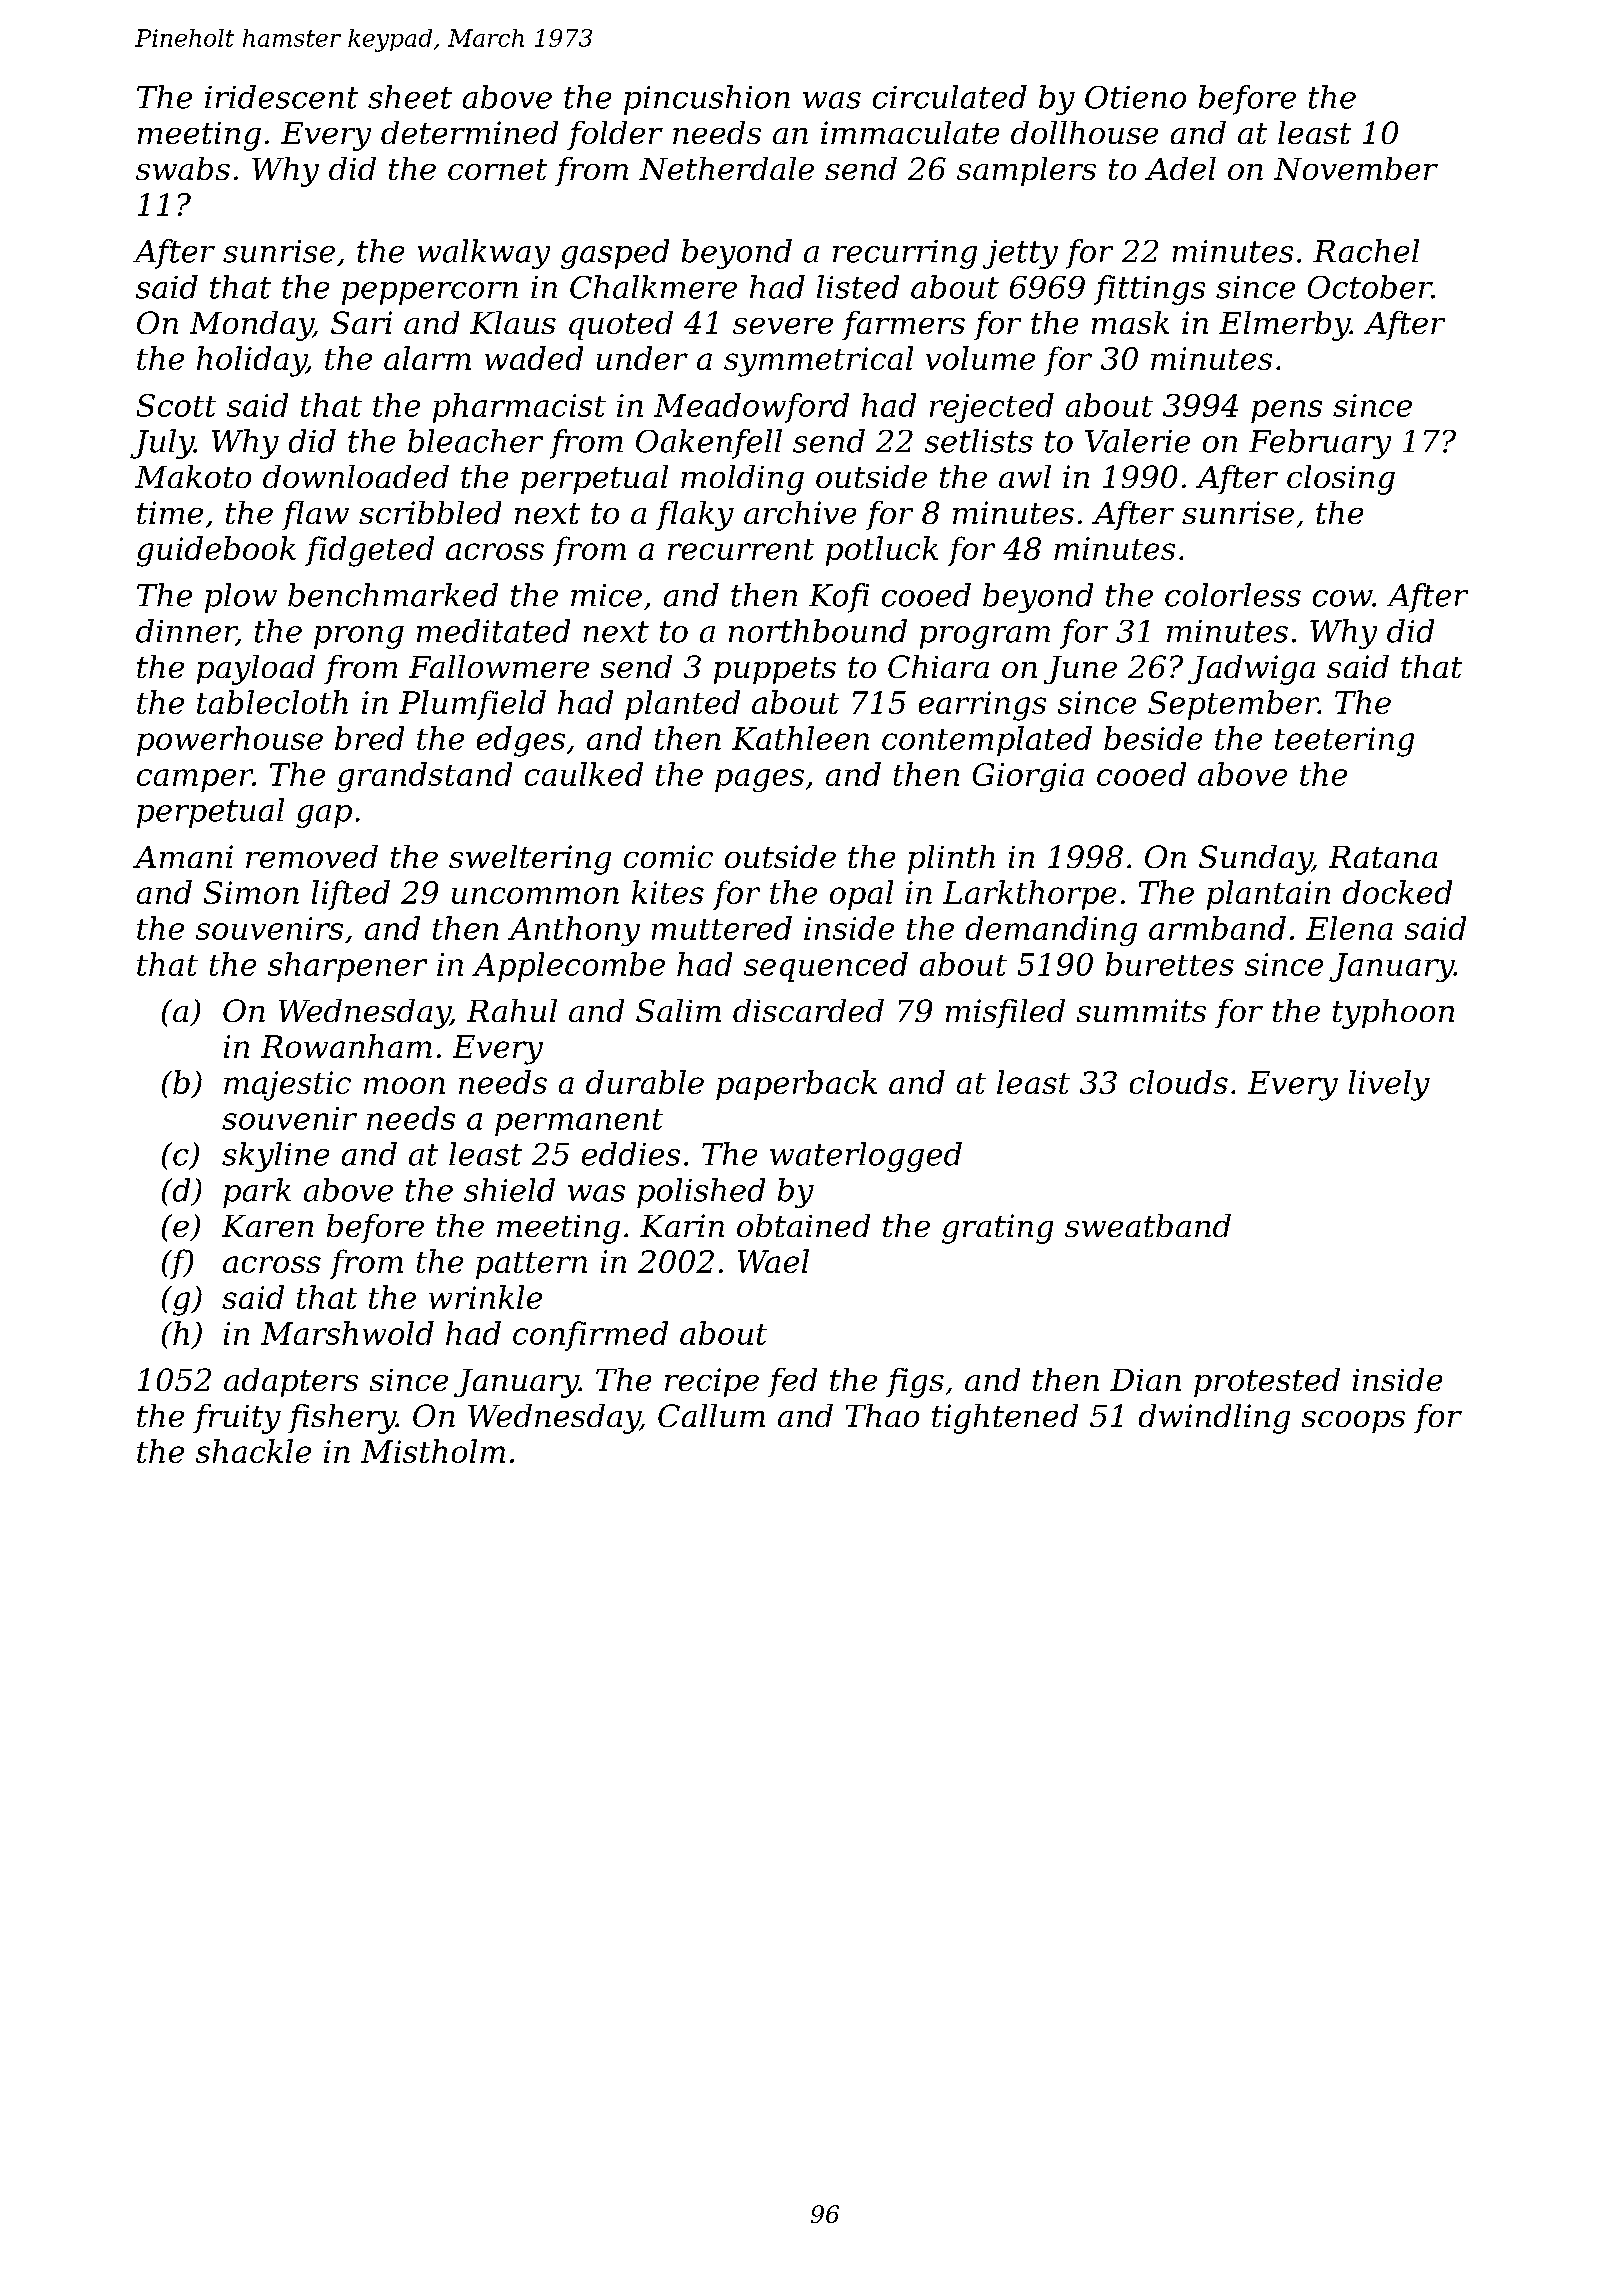 The height and width of the page is (2292, 1620). What do you see at coordinates (678, 1010) in the page?
I see `Salim` at bounding box center [678, 1010].
